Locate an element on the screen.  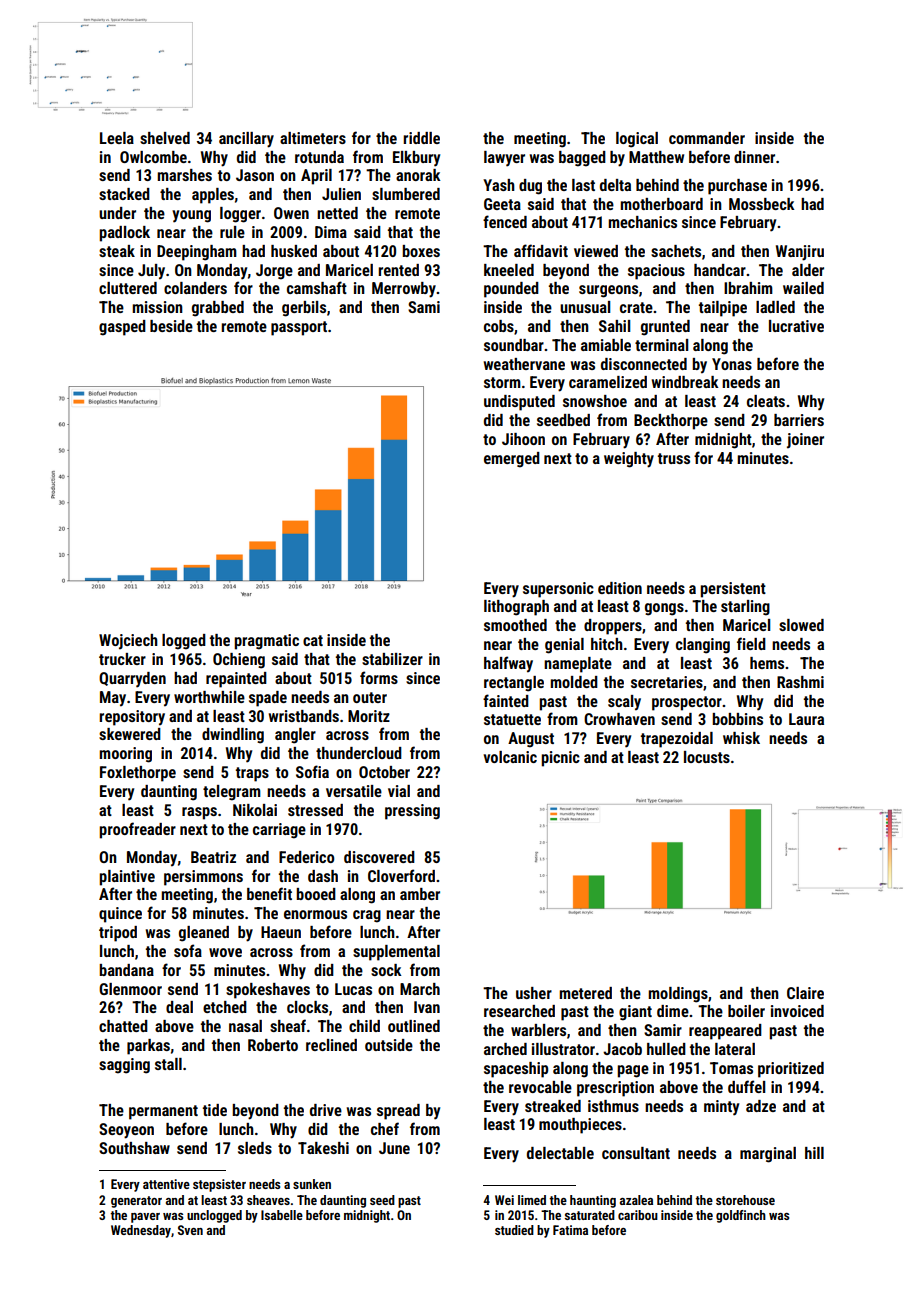
usher is located at coordinates (534, 993).
